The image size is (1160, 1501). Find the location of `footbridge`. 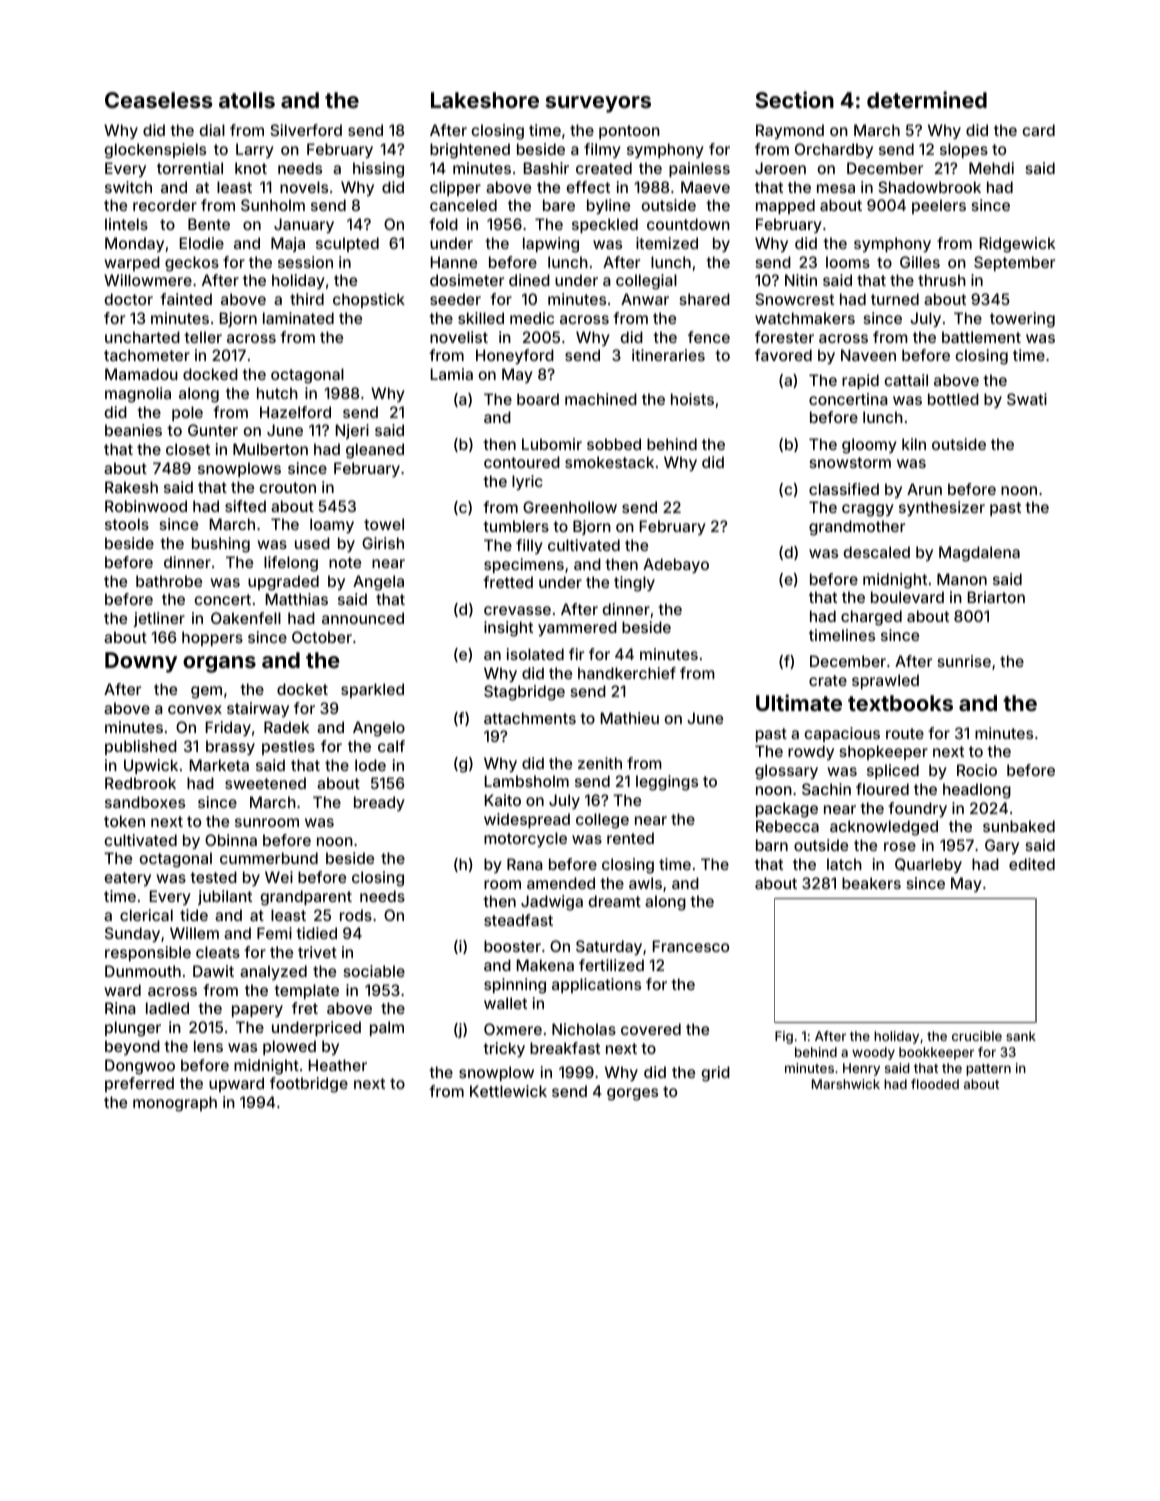

footbridge is located at coordinates (309, 1085).
